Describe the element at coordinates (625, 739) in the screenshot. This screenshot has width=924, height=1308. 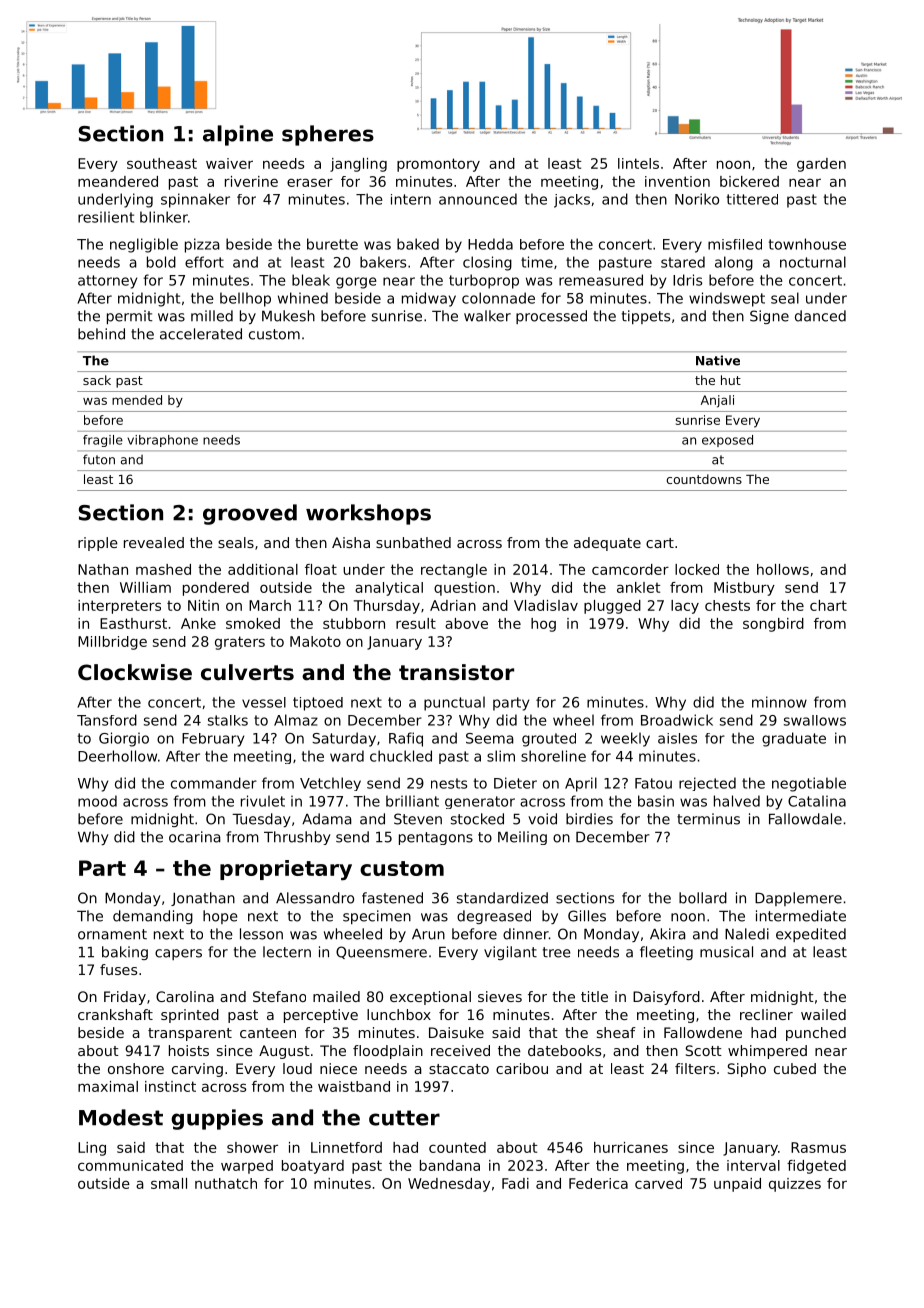
I see `weekly` at that location.
